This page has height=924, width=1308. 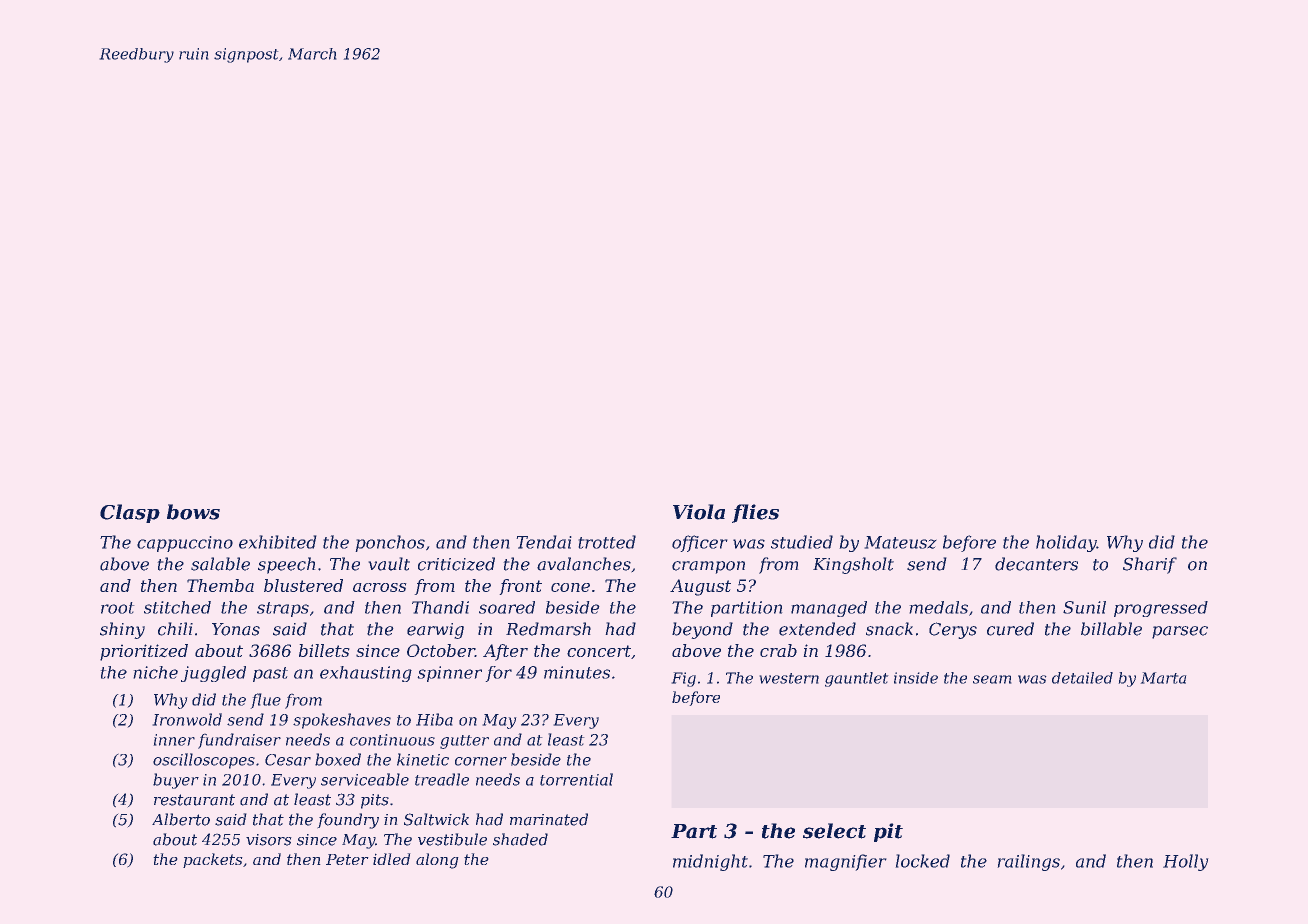 I want to click on detailed, so click(x=1082, y=678).
